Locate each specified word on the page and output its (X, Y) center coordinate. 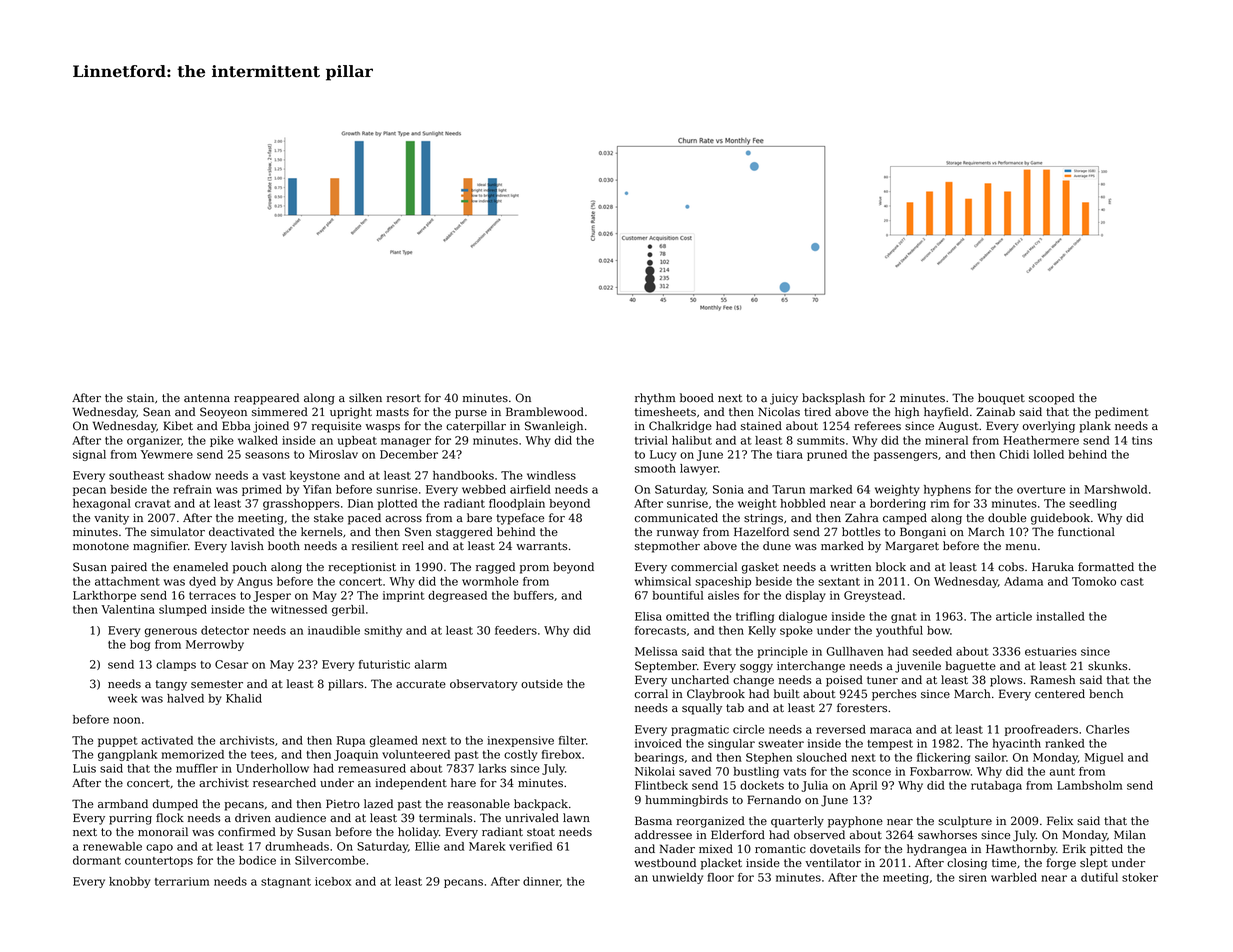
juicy (784, 399)
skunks (1107, 665)
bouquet (1001, 399)
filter (572, 740)
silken (365, 397)
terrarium (182, 881)
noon (127, 720)
